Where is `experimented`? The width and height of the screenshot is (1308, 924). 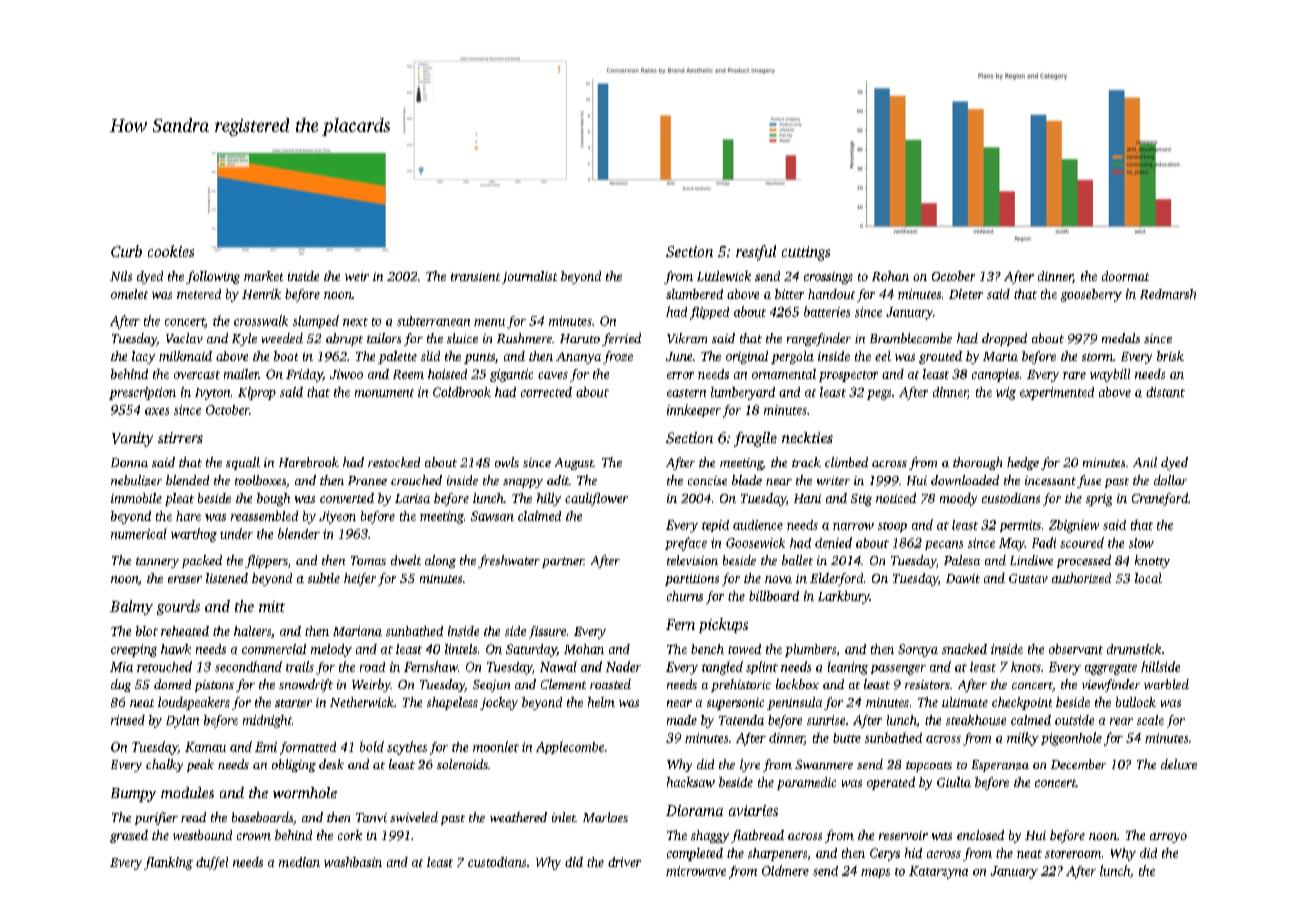 experimented is located at coordinates (1057, 393).
